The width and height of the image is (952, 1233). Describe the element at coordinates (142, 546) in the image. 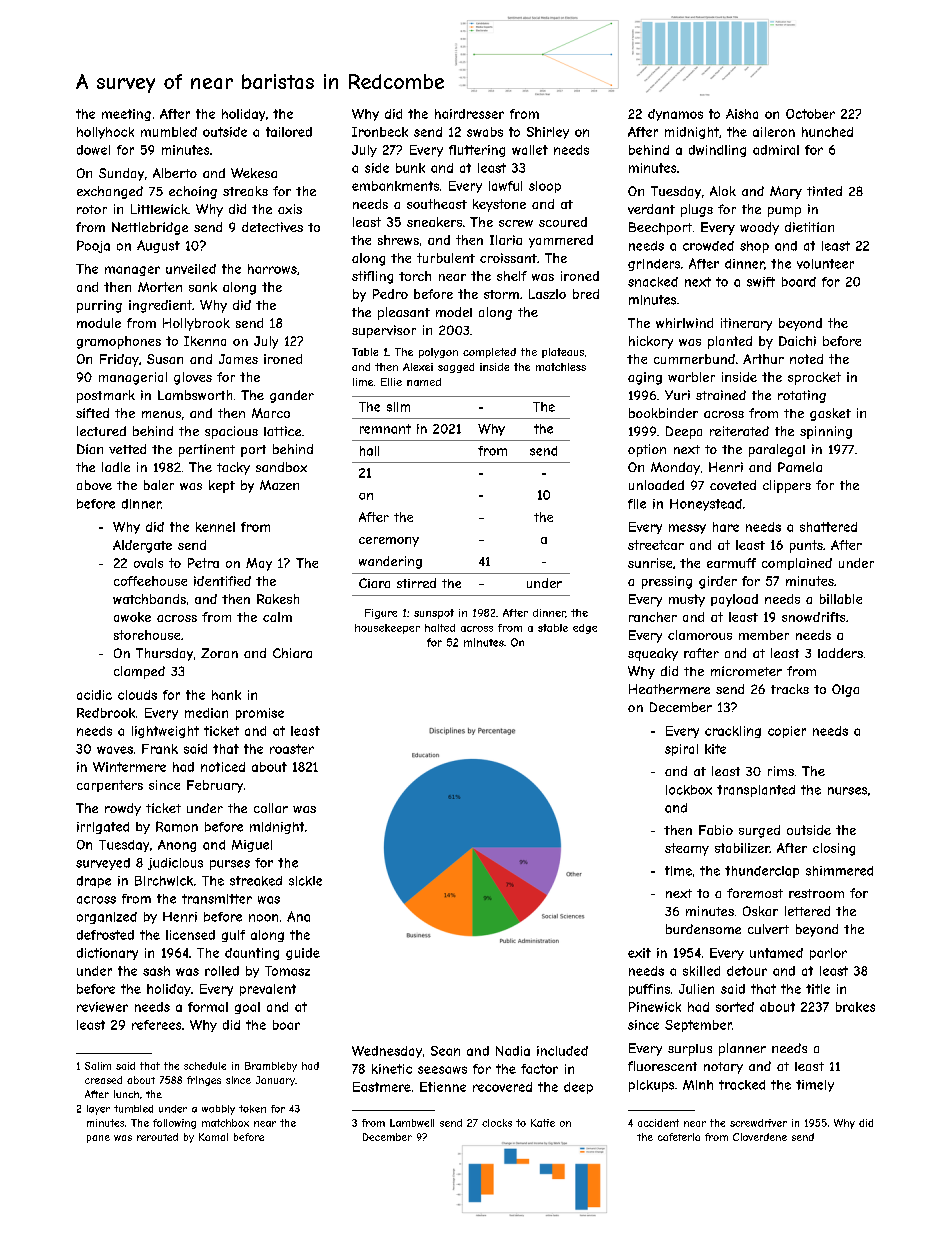

I see `Aldergate` at that location.
